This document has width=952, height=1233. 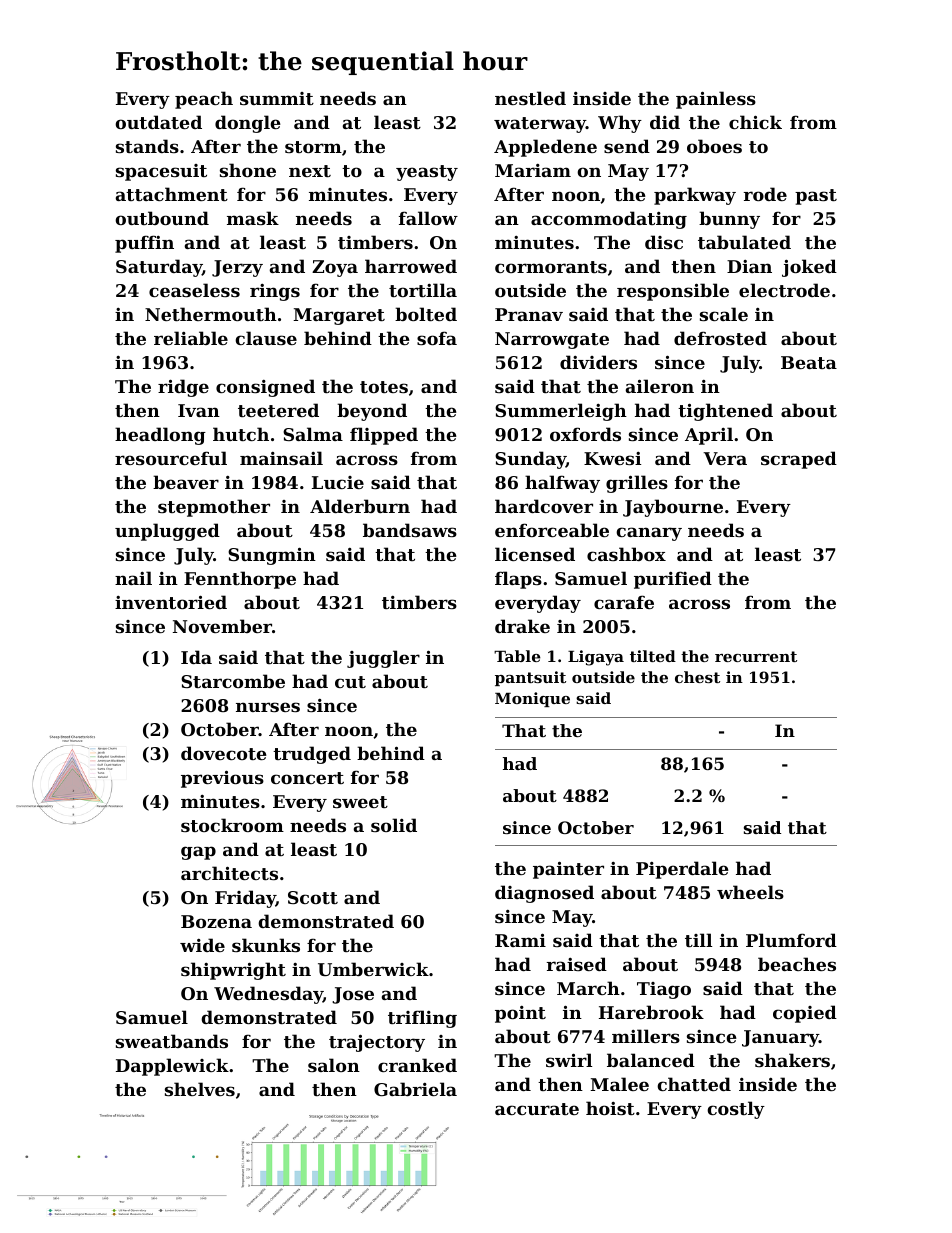 What do you see at coordinates (673, 580) in the document?
I see `purified` at bounding box center [673, 580].
